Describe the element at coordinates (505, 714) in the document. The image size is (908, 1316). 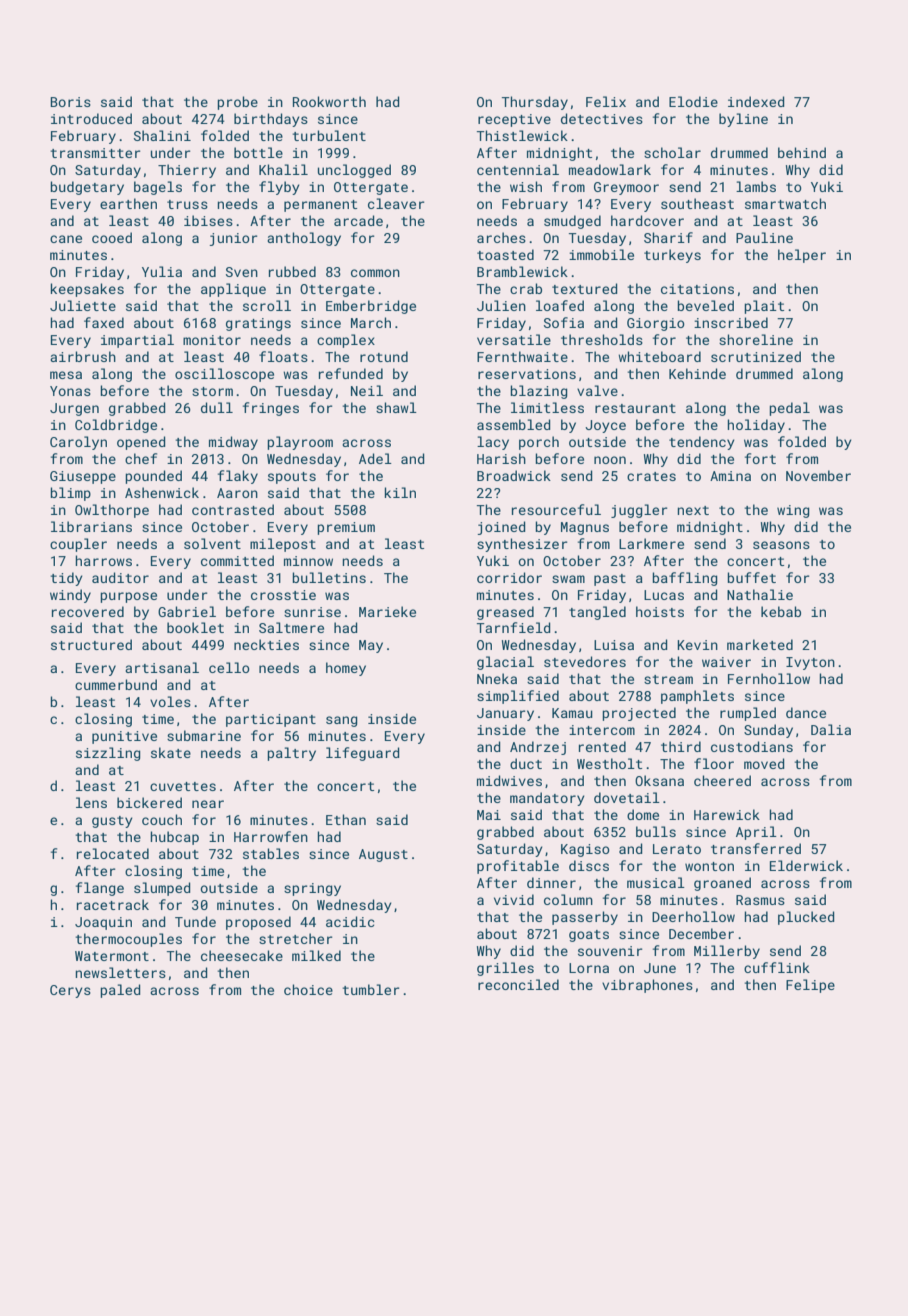
I see `January` at that location.
